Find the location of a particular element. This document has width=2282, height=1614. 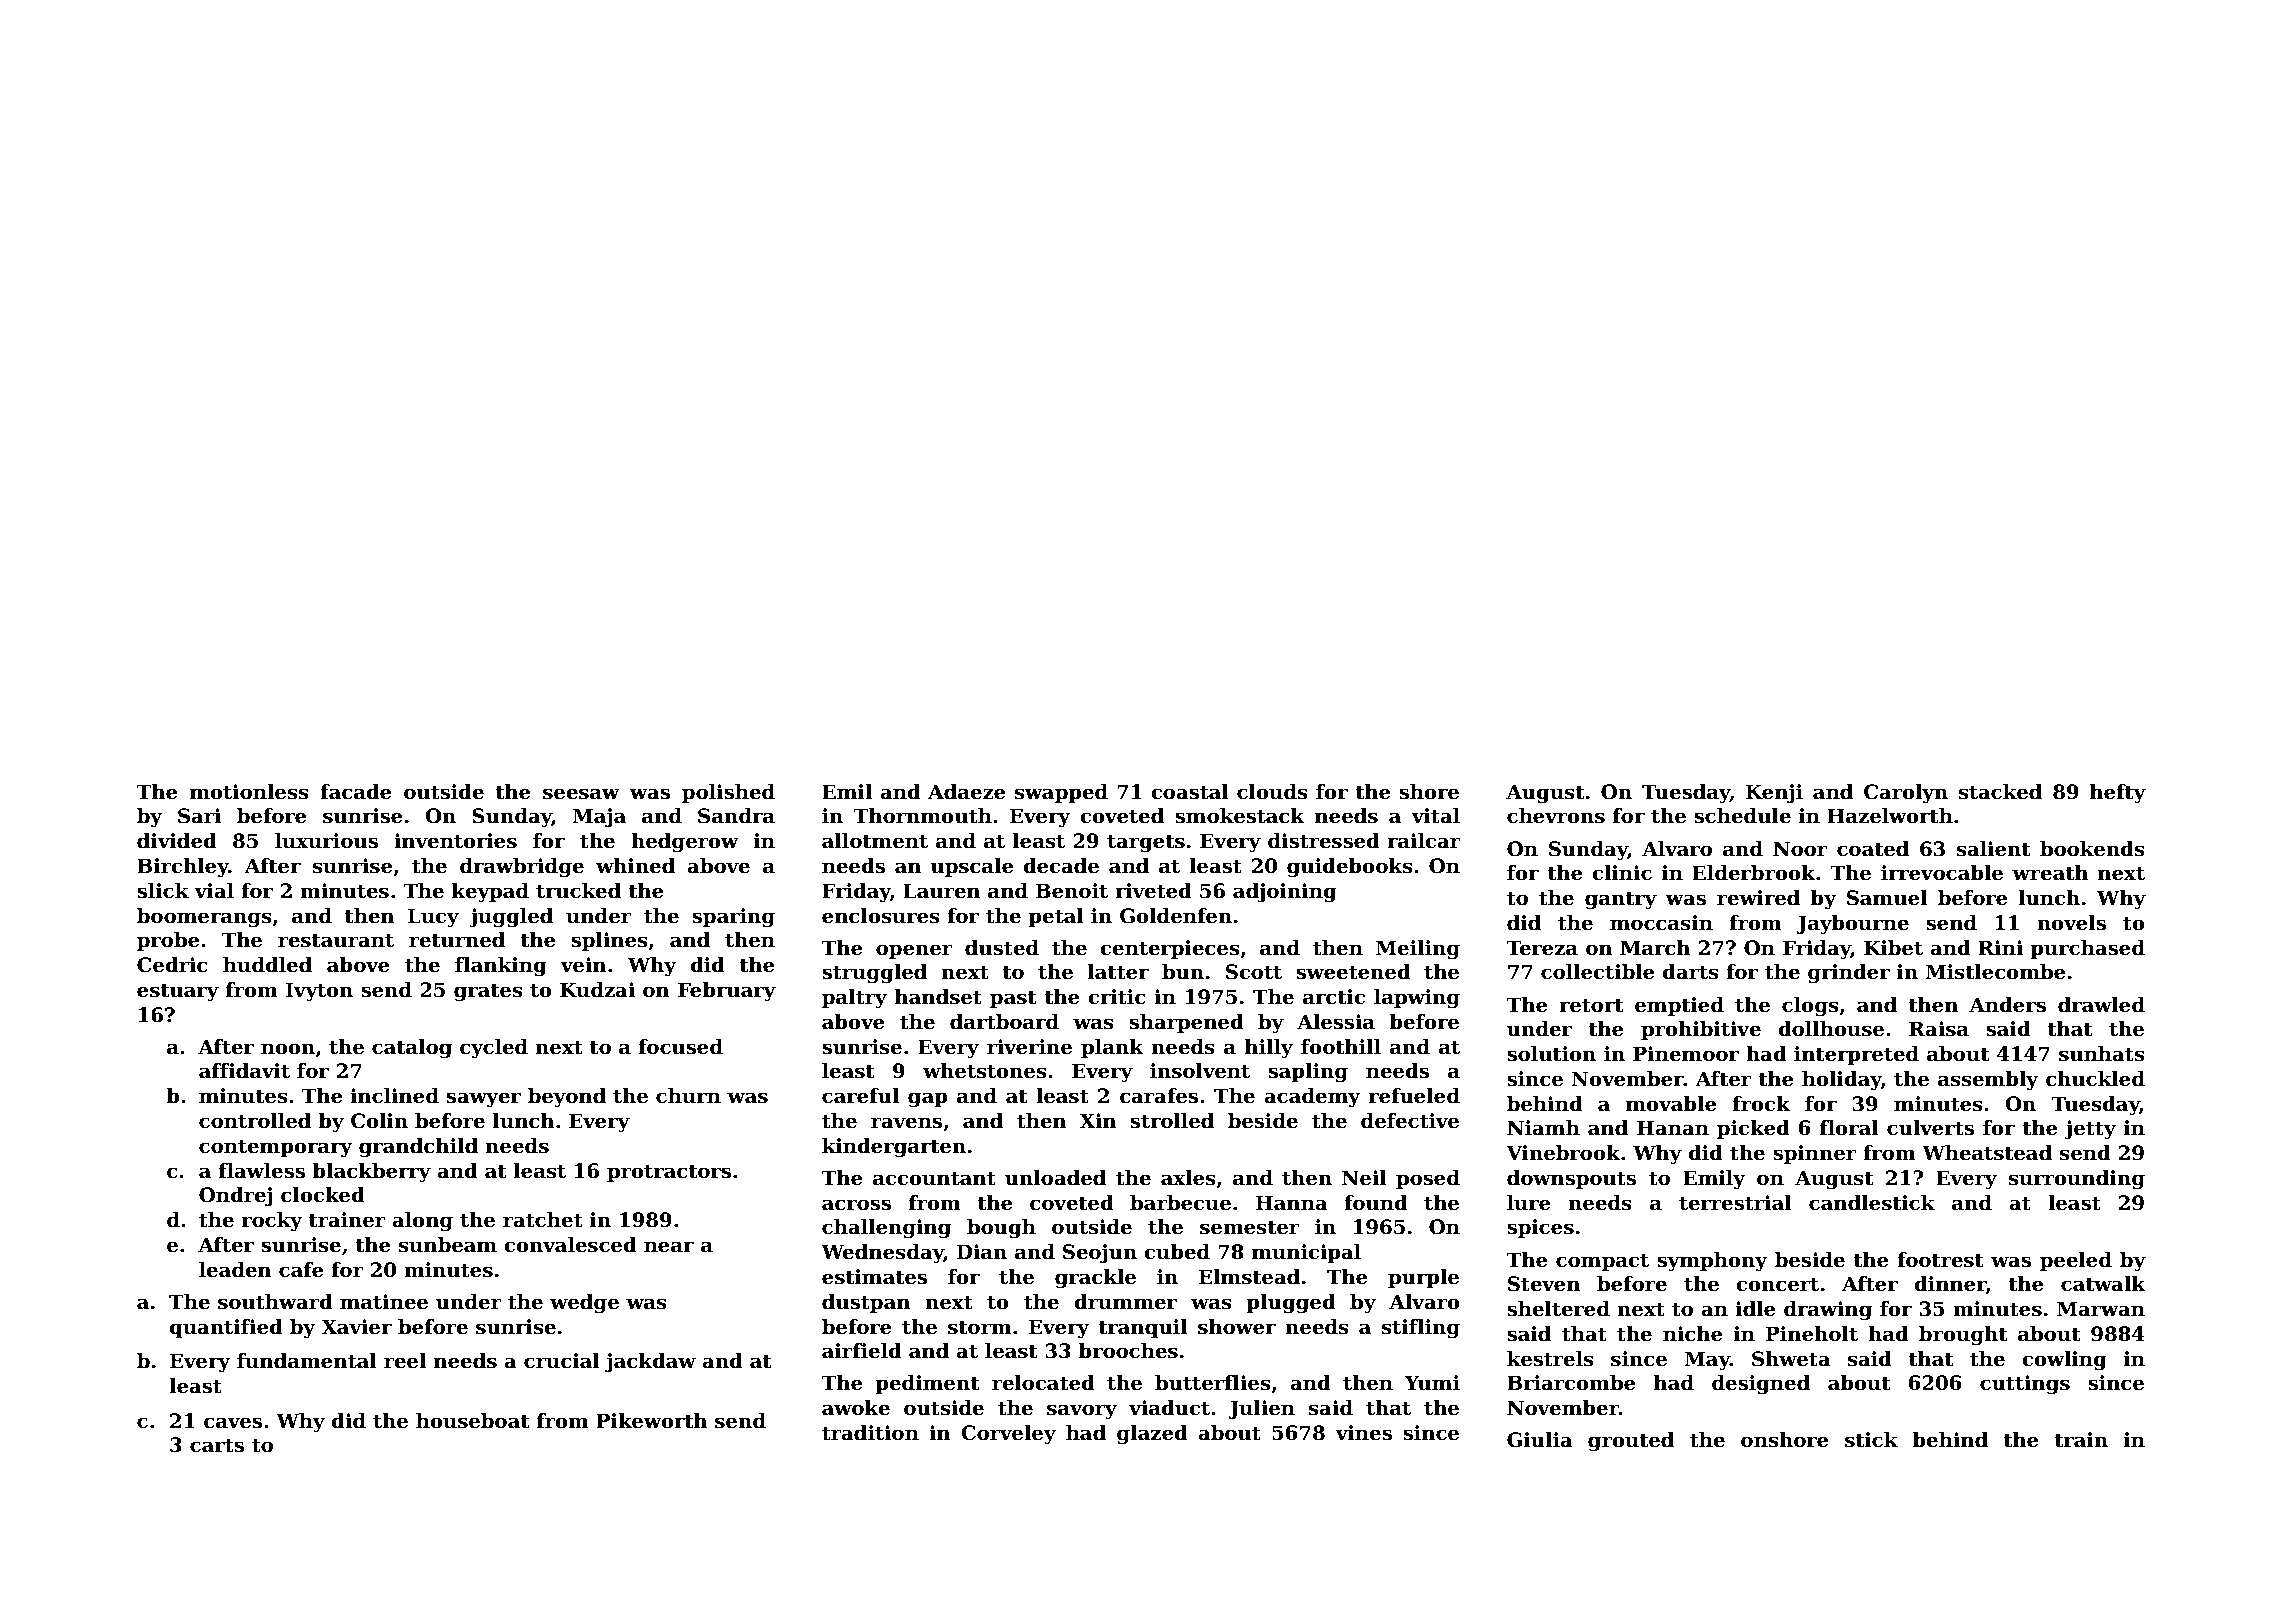

clouds is located at coordinates (1272, 792).
